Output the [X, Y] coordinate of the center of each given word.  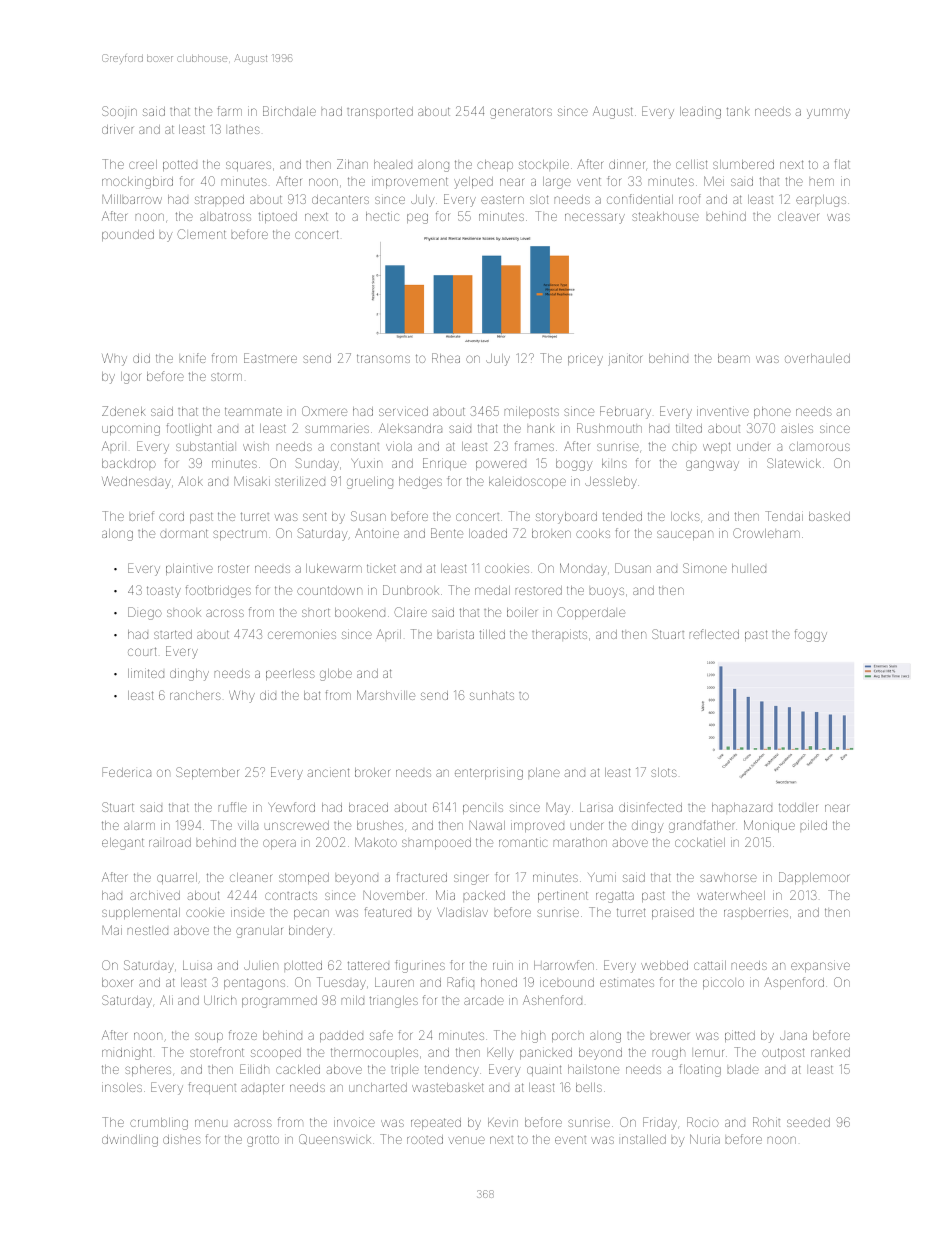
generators [521, 113]
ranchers [195, 695]
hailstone [593, 1069]
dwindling [130, 1141]
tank [738, 111]
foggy [811, 635]
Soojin [119, 112]
